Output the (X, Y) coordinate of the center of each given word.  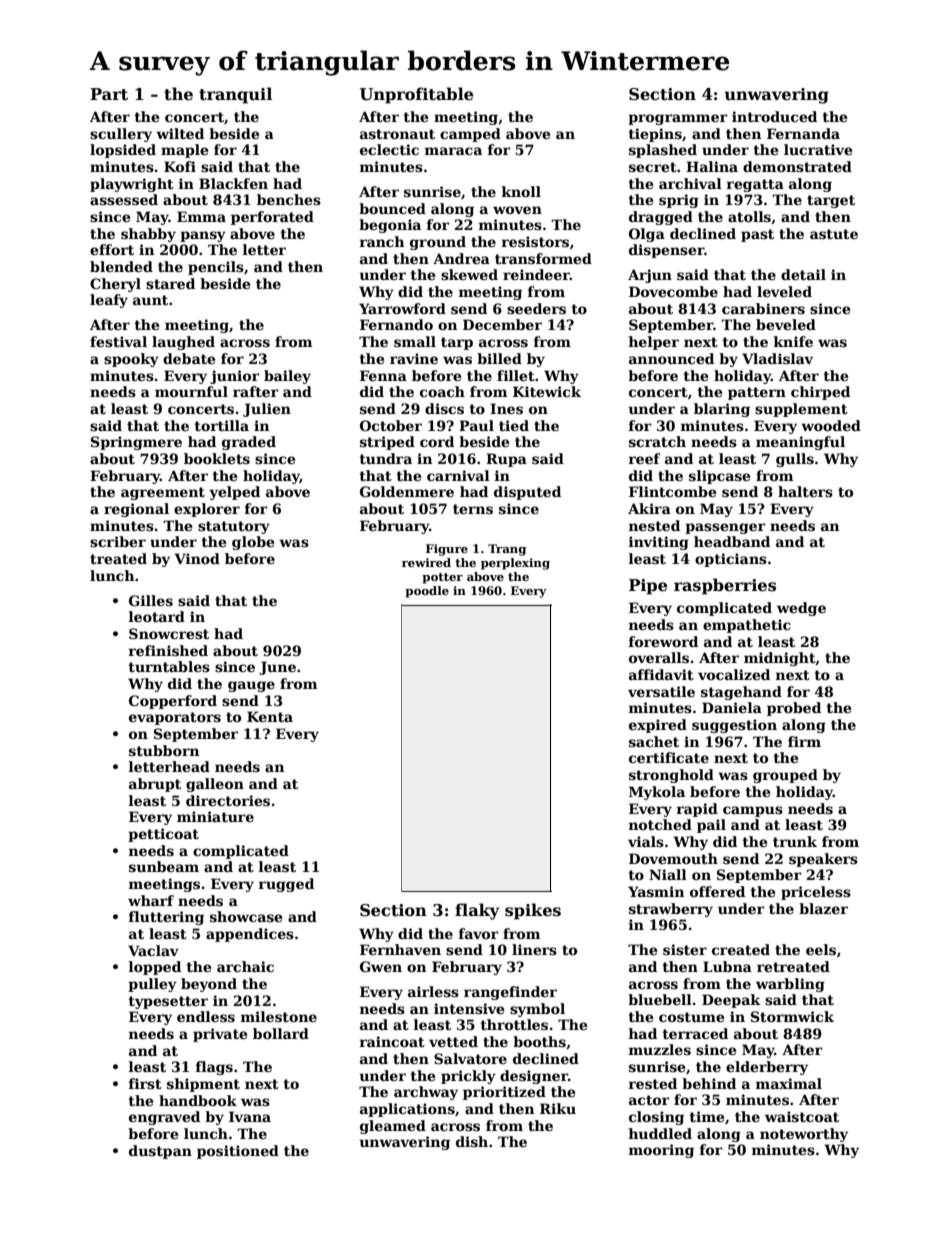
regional (136, 510)
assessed (124, 199)
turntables (169, 666)
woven (517, 210)
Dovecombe (673, 291)
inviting (659, 543)
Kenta (270, 716)
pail (711, 826)
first (145, 1083)
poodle (427, 592)
